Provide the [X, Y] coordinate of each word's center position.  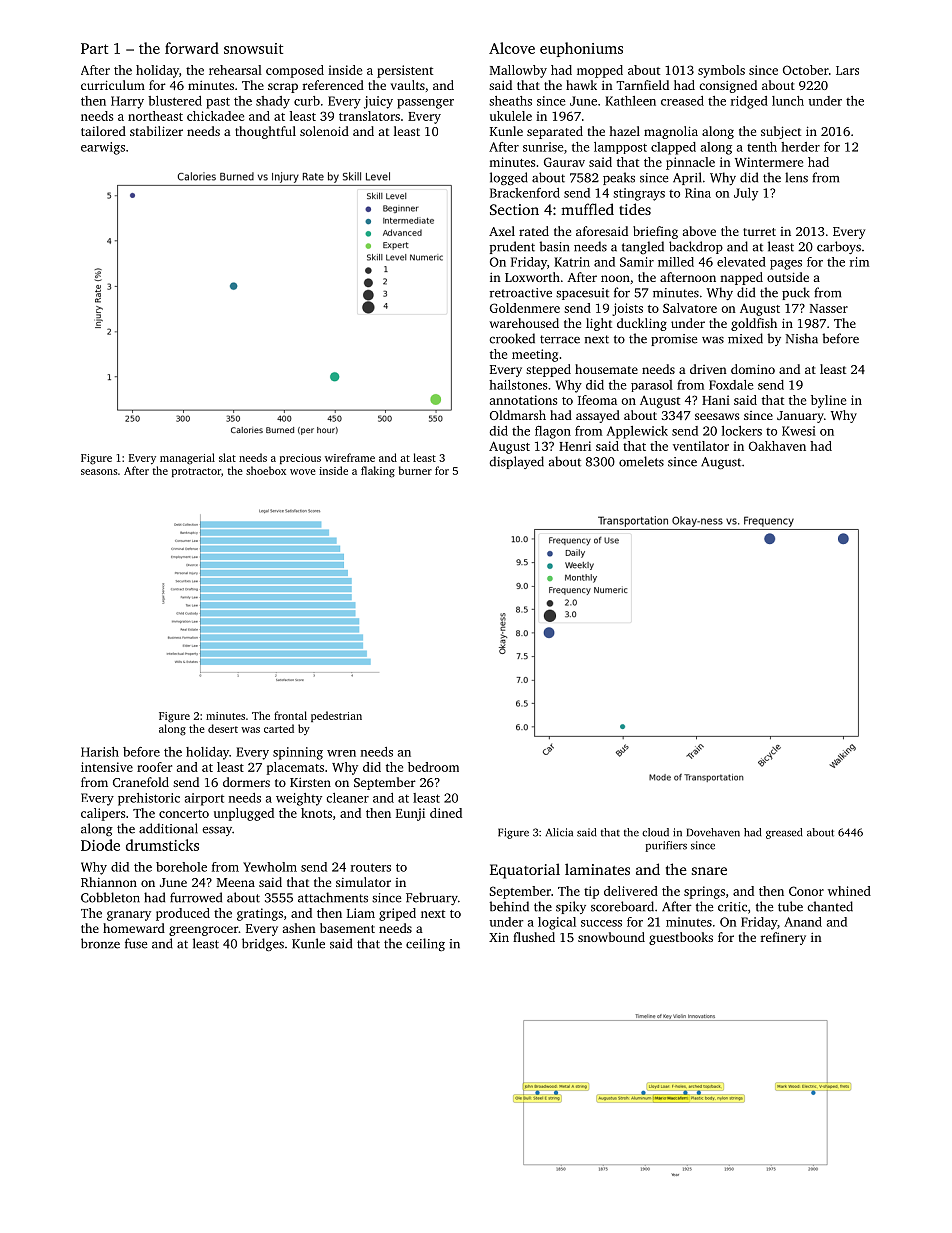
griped [397, 914]
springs [704, 892]
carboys [839, 247]
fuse [136, 943]
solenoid [324, 131]
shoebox [266, 470]
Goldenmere [525, 308]
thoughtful [265, 132]
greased [784, 833]
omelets [641, 461]
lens [796, 177]
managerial [187, 459]
